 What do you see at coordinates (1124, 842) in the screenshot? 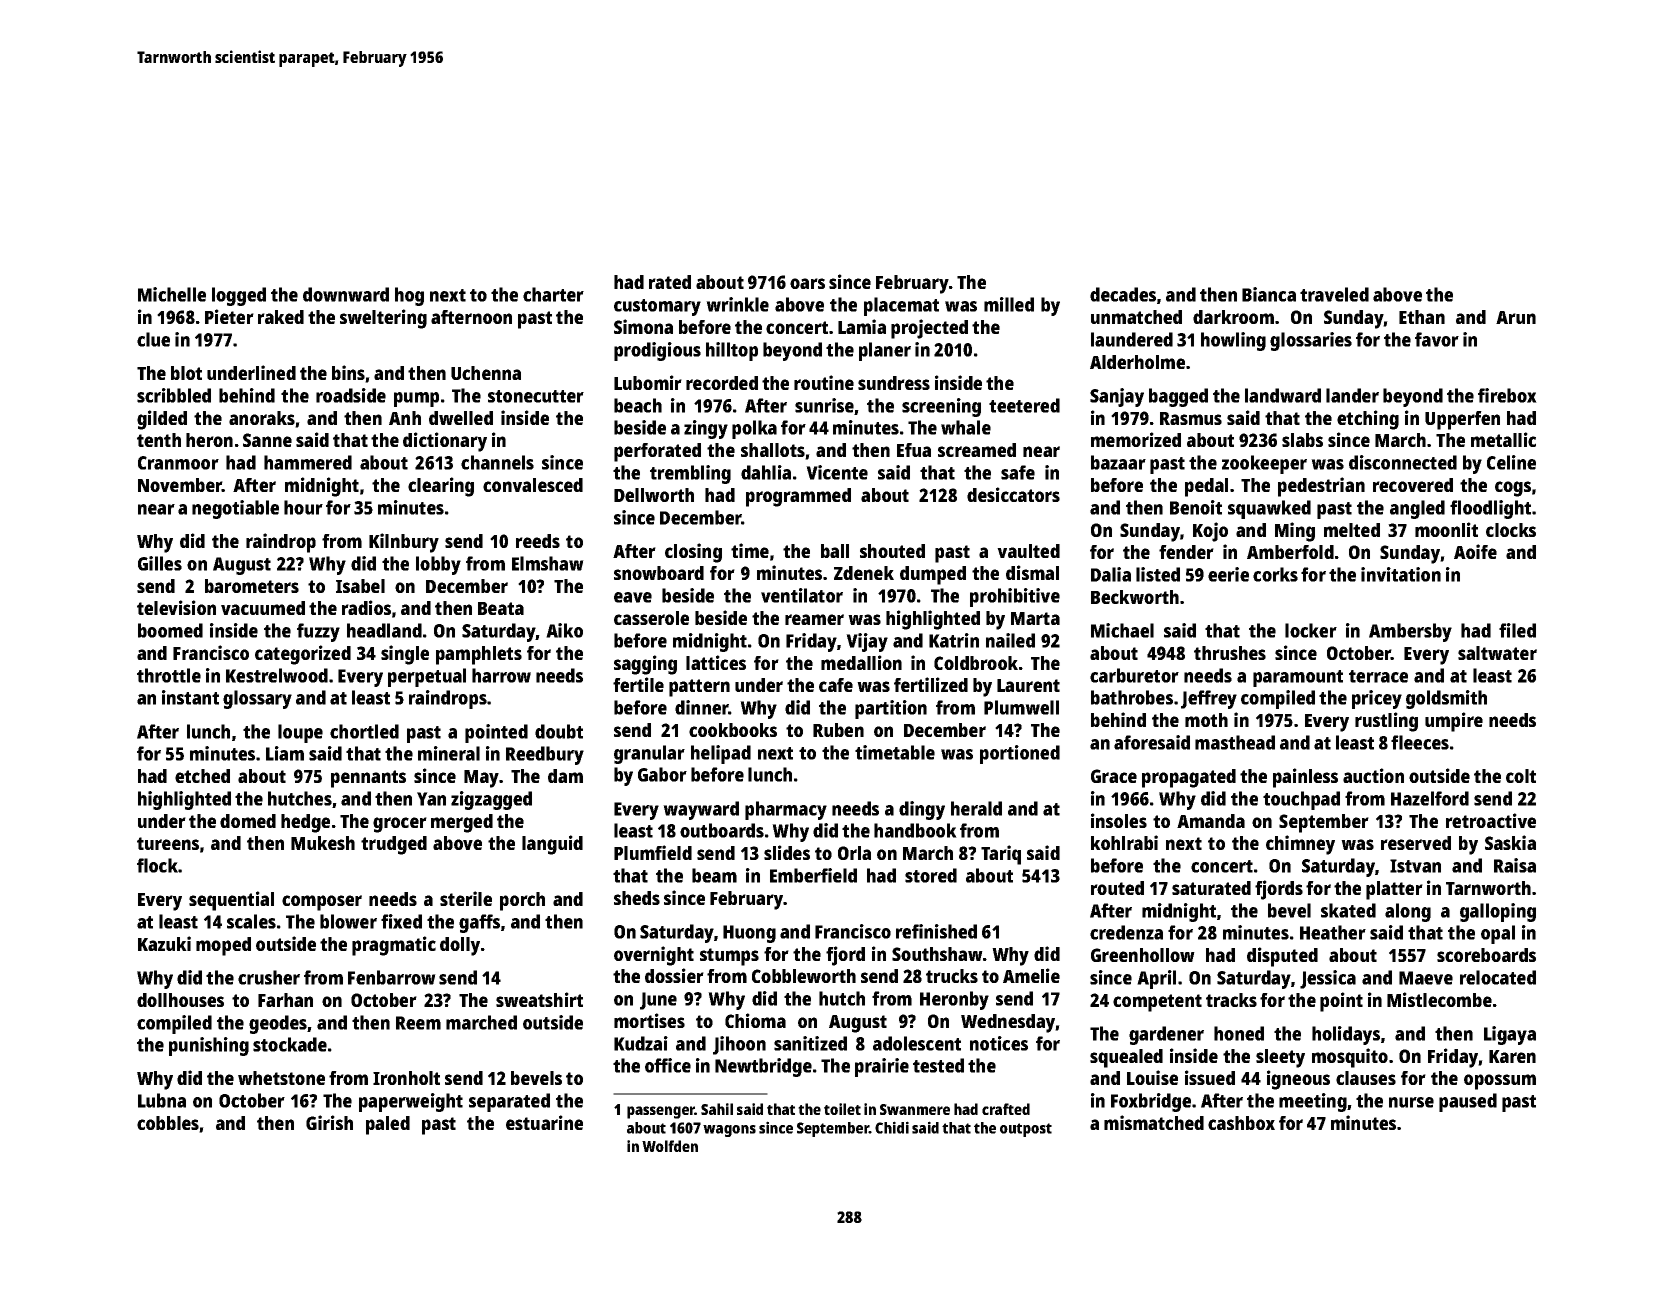
I see `kohlrabi` at bounding box center [1124, 842].
